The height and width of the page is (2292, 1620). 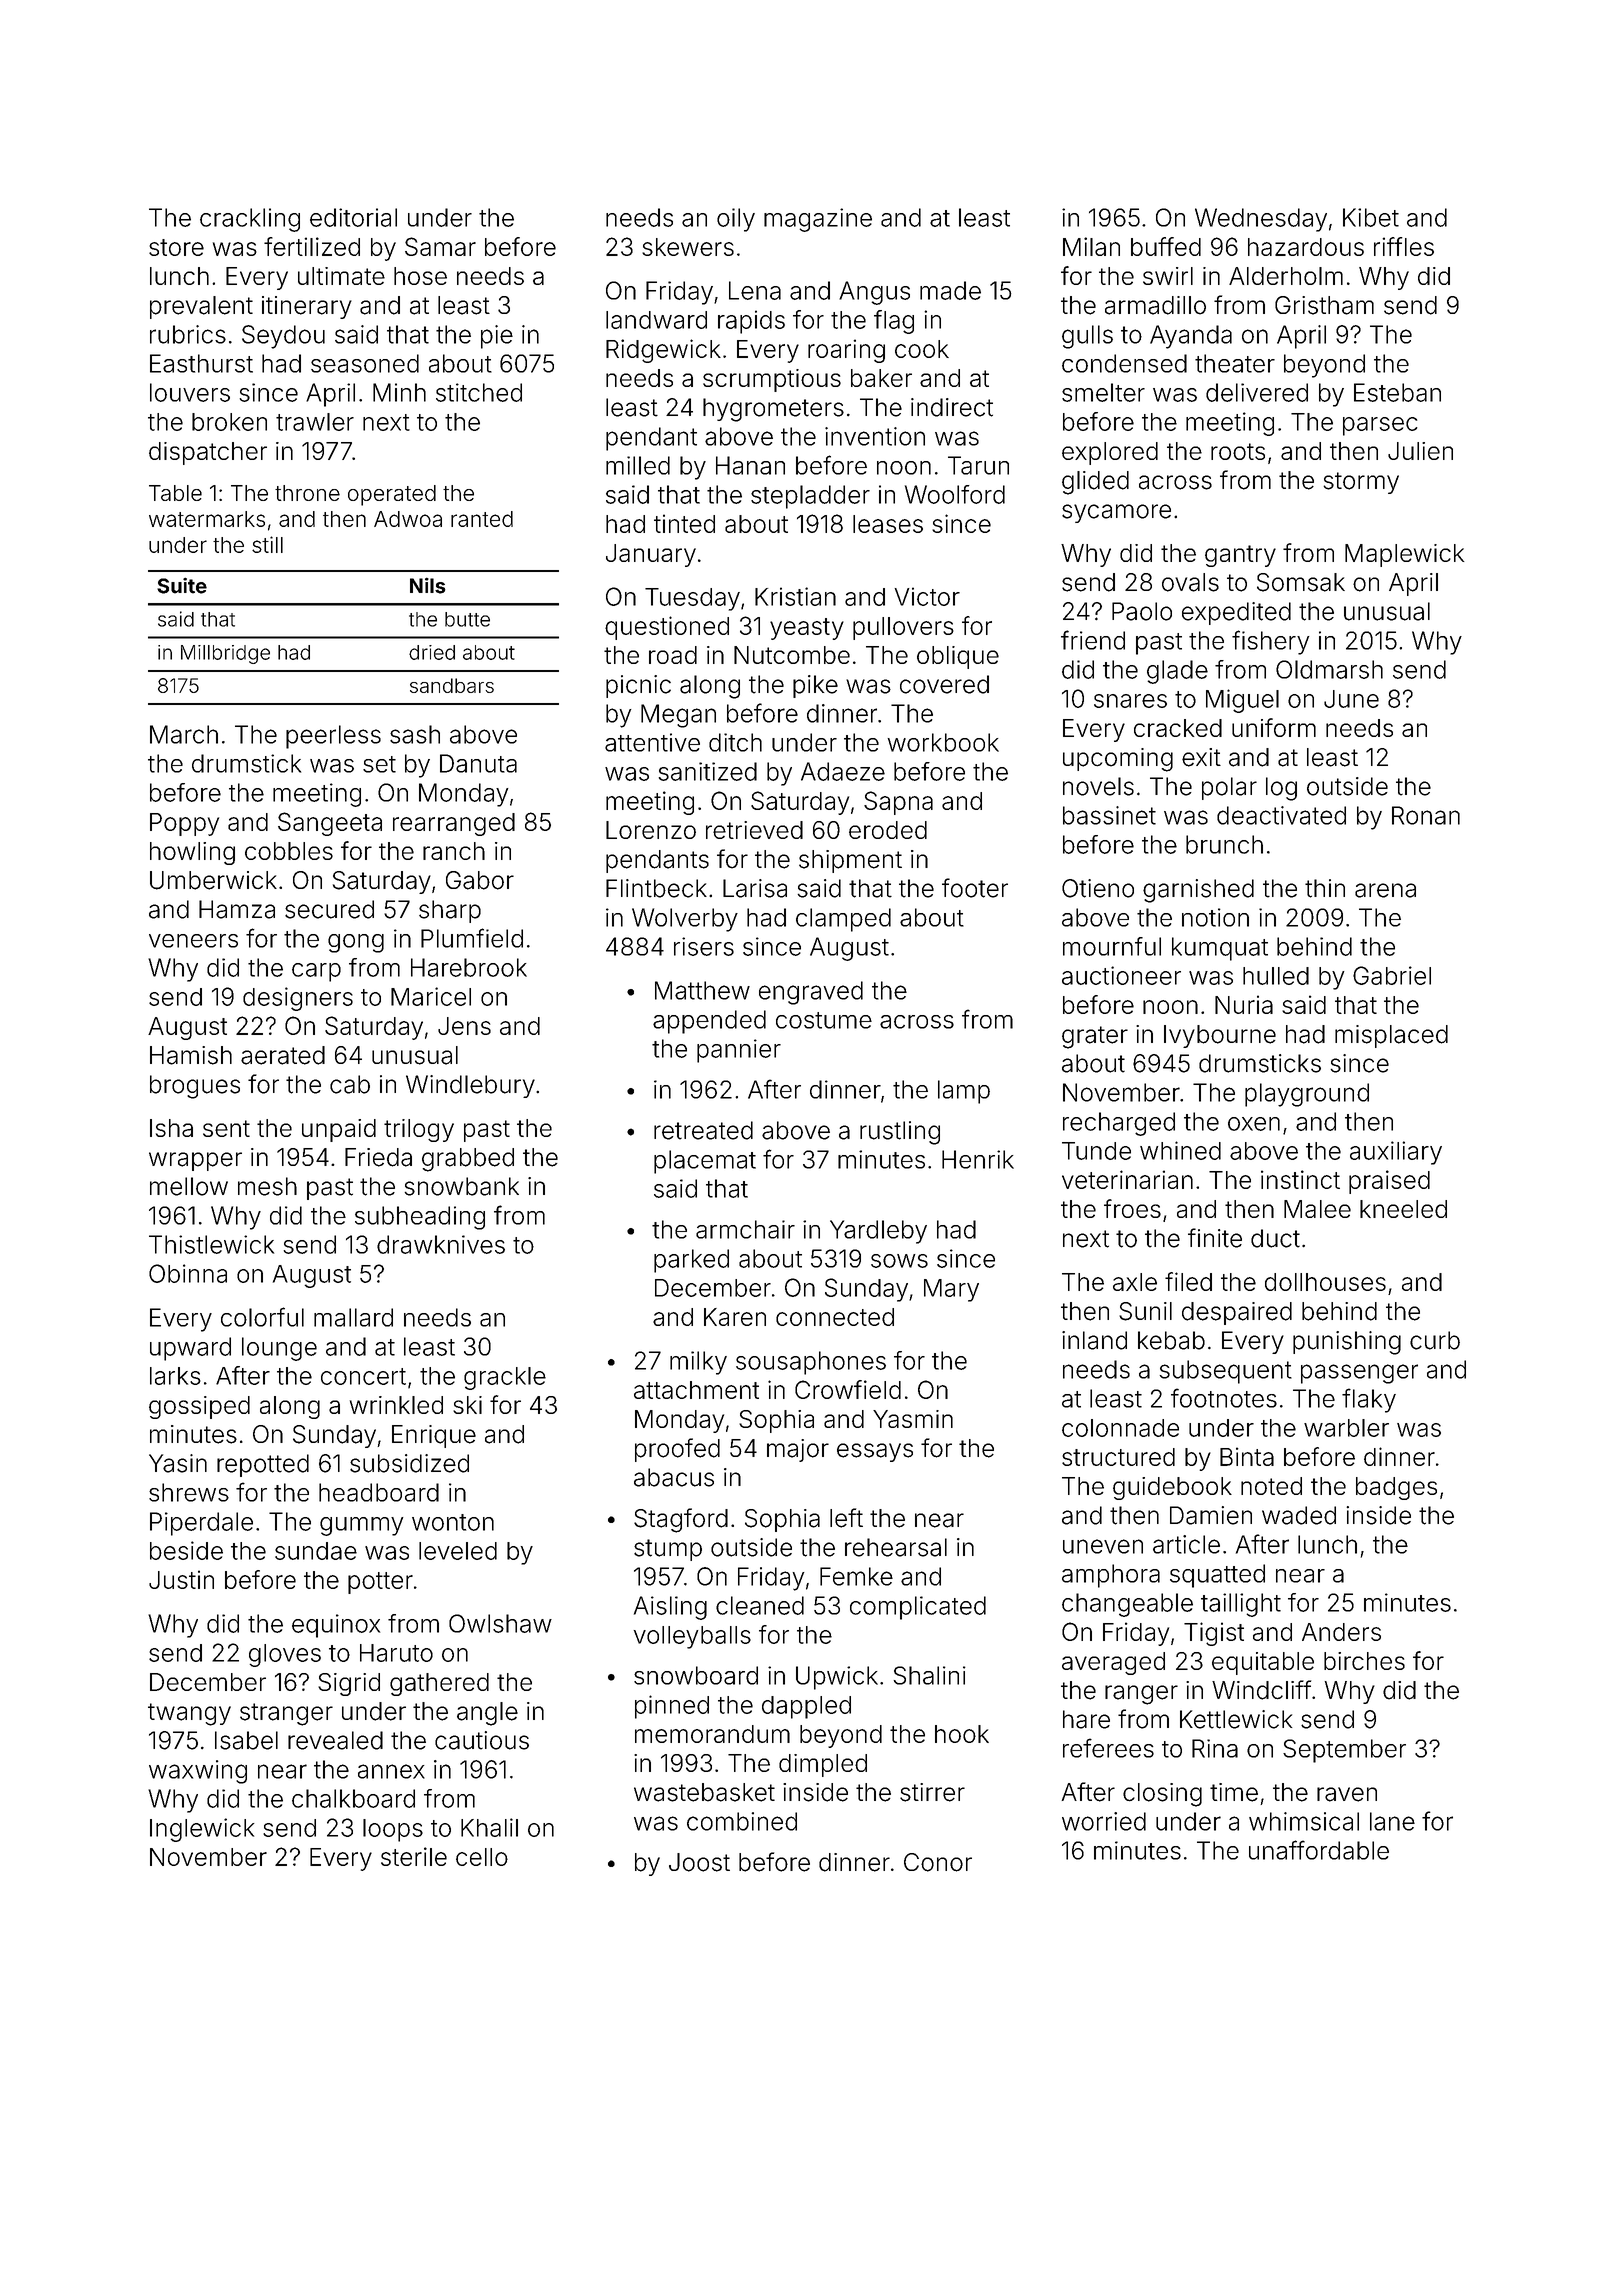 What do you see at coordinates (818, 220) in the page?
I see `magazine` at bounding box center [818, 220].
